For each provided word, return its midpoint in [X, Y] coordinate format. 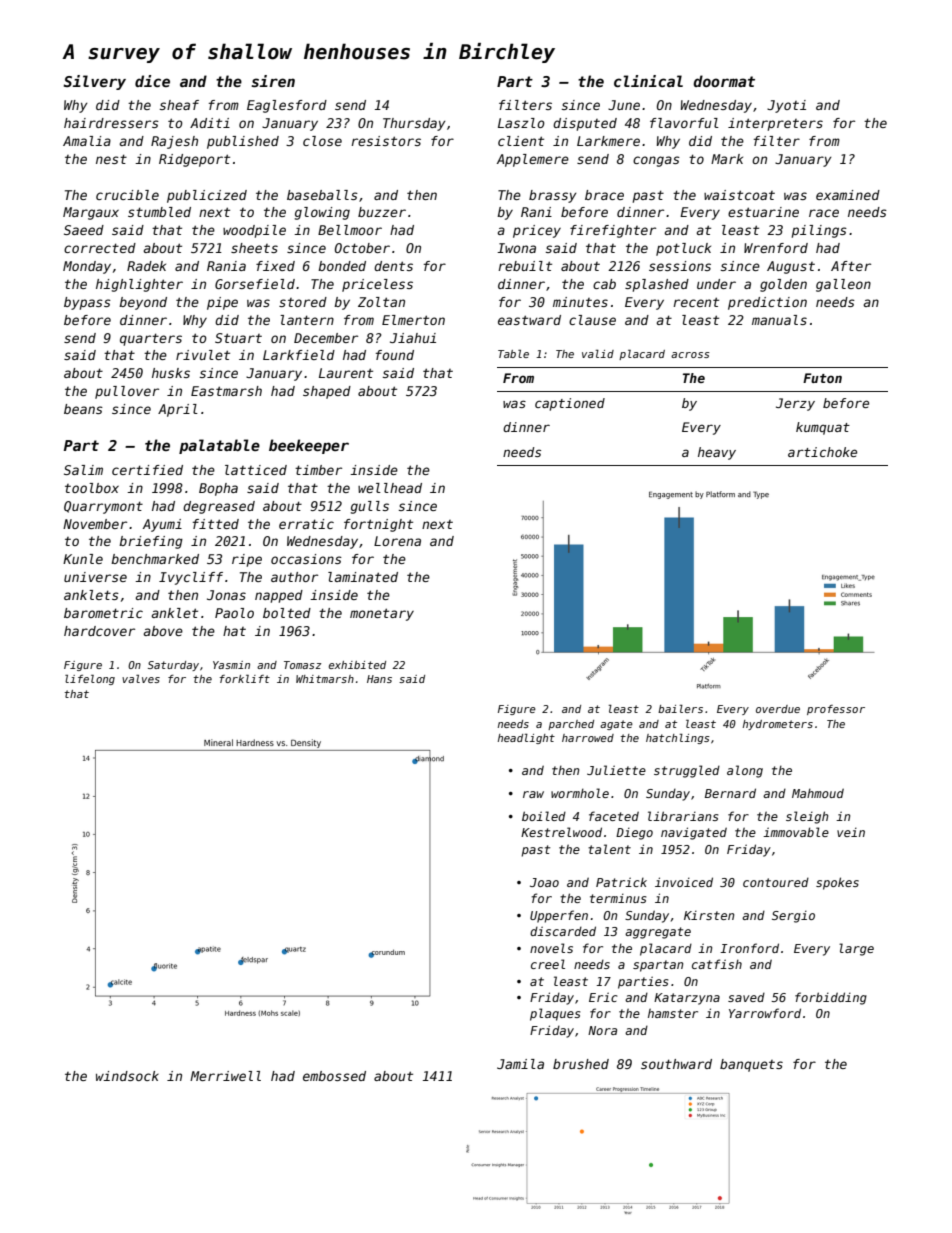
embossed [334, 1076]
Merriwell [225, 1076]
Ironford [749, 948]
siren [273, 81]
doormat [724, 81]
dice [152, 81]
